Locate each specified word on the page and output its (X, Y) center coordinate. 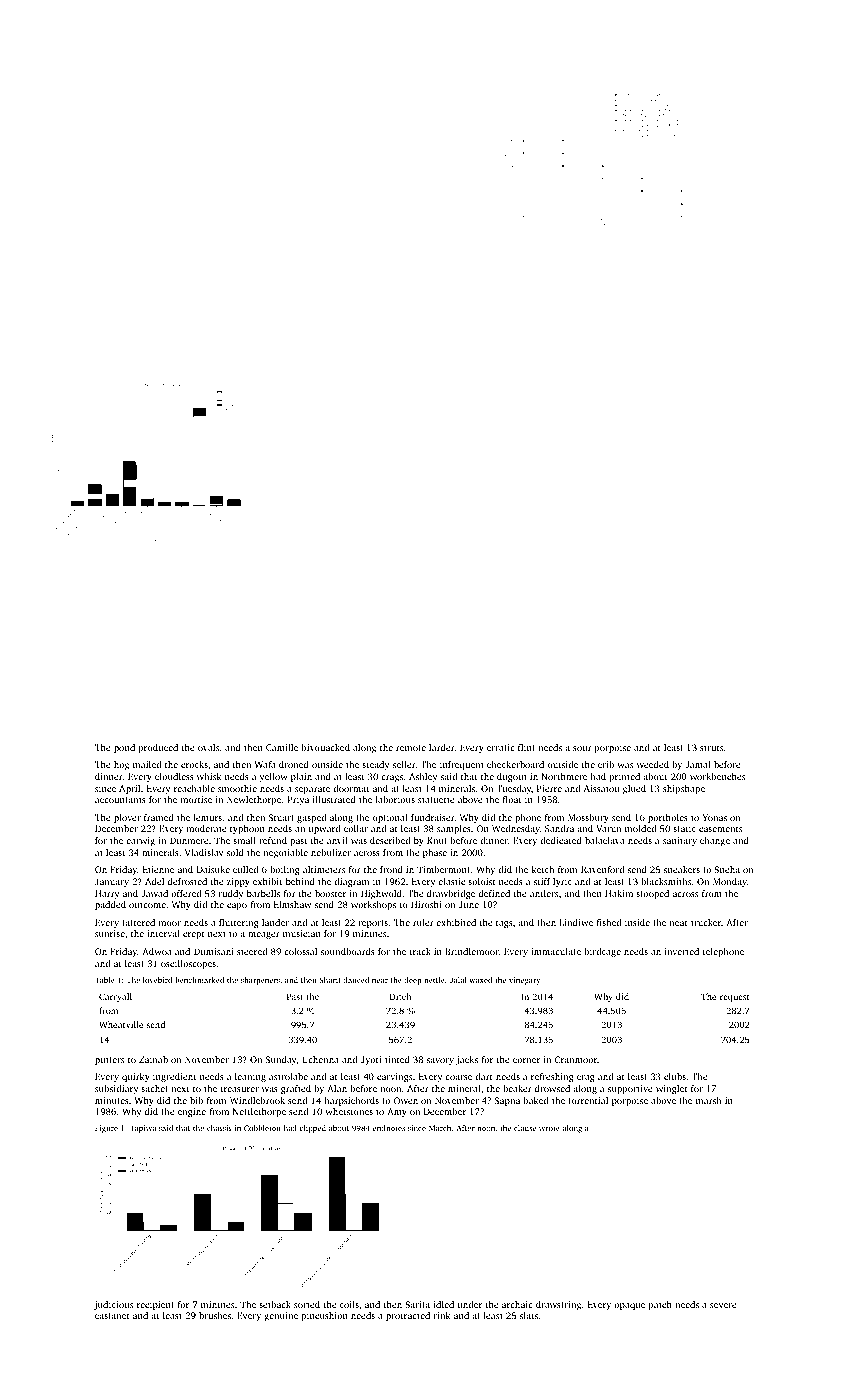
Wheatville (121, 1024)
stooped (652, 894)
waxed (480, 980)
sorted (307, 1304)
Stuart (281, 817)
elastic (451, 881)
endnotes (389, 1128)
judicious (113, 1305)
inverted (682, 951)
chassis (219, 1128)
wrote (549, 1128)
